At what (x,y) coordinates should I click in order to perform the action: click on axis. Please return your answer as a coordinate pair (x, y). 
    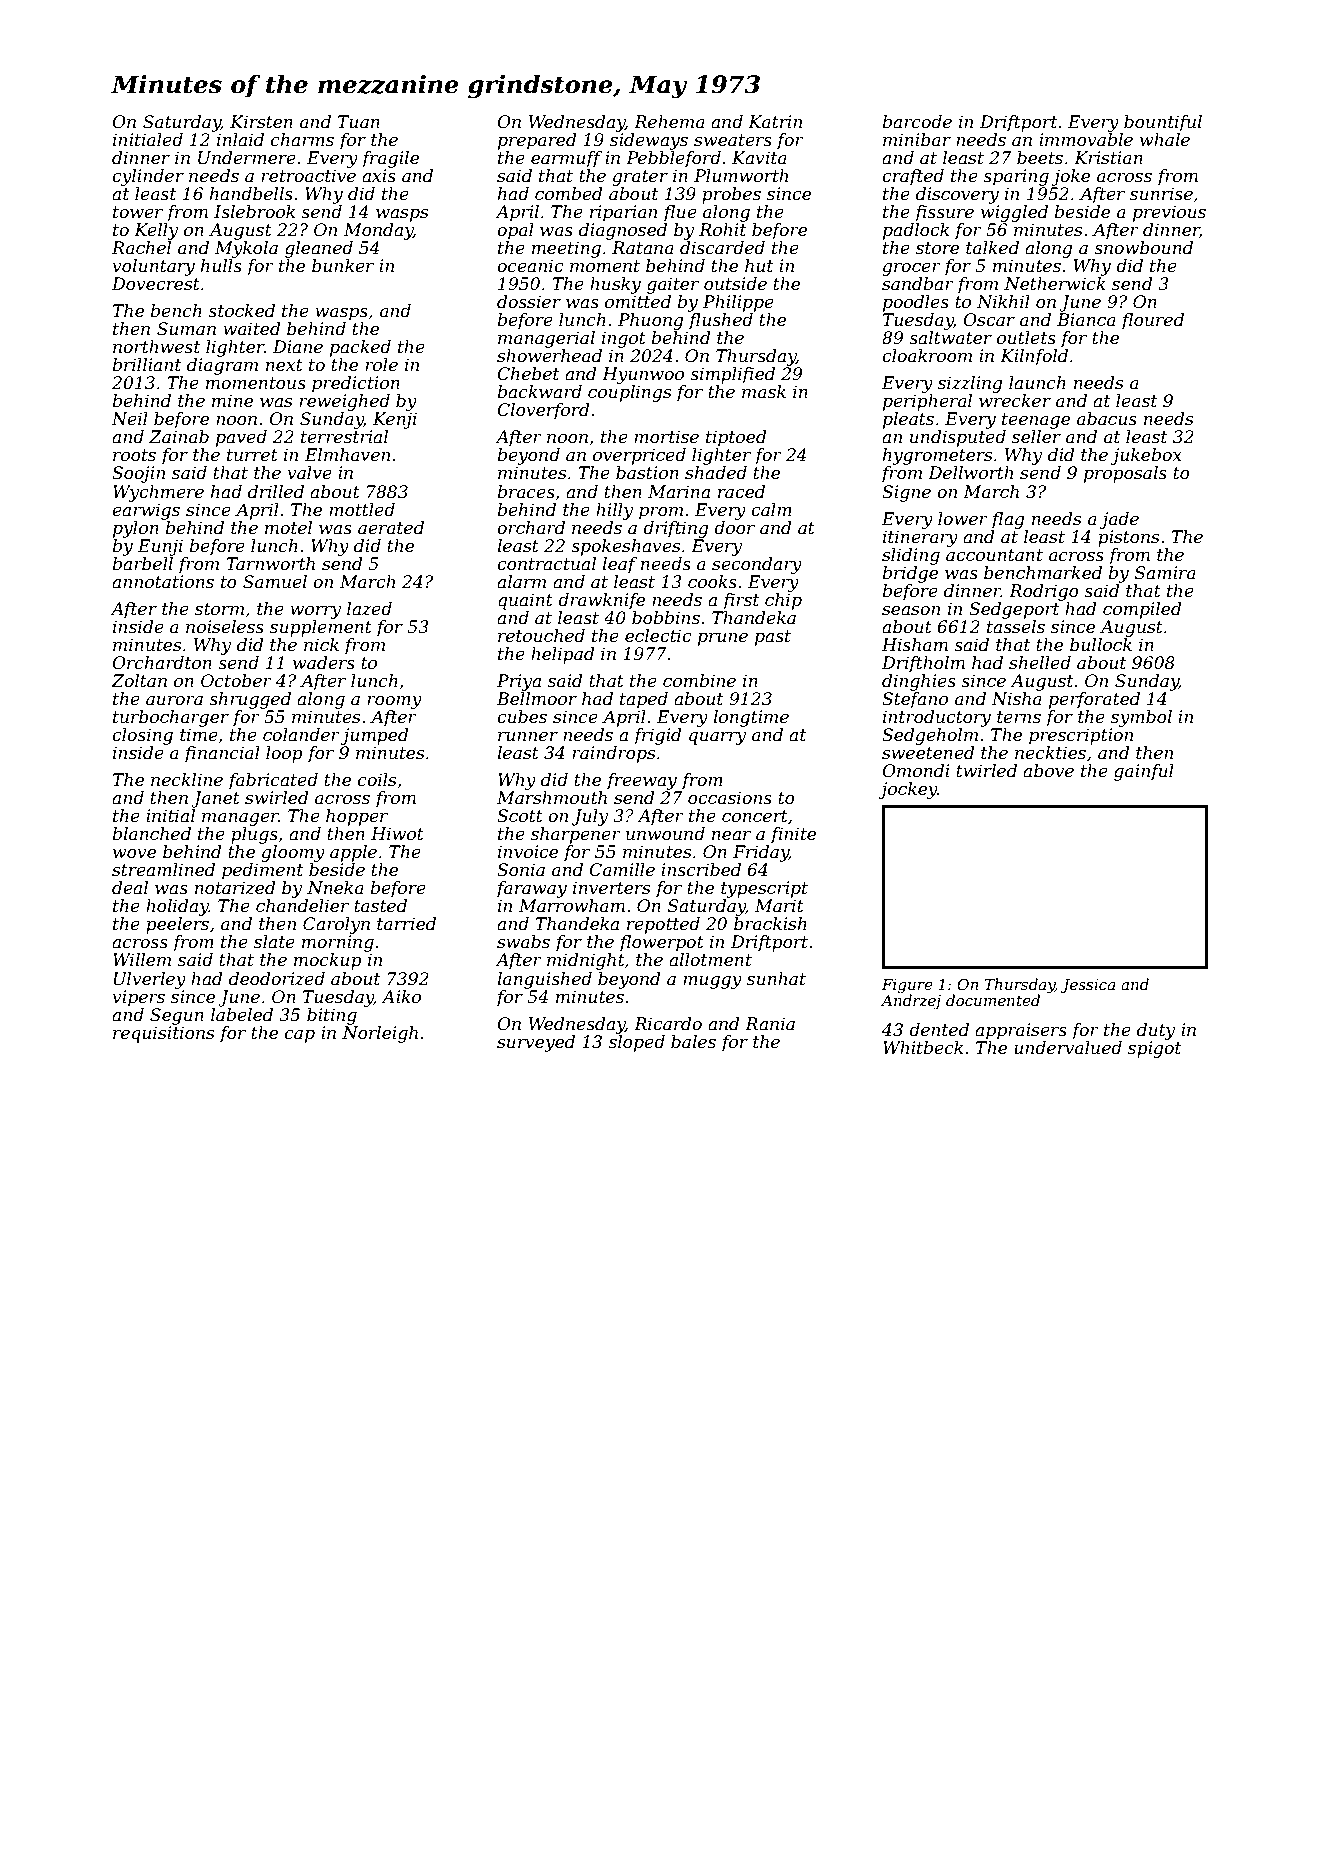
    Looking at the image, I should click on (379, 175).
